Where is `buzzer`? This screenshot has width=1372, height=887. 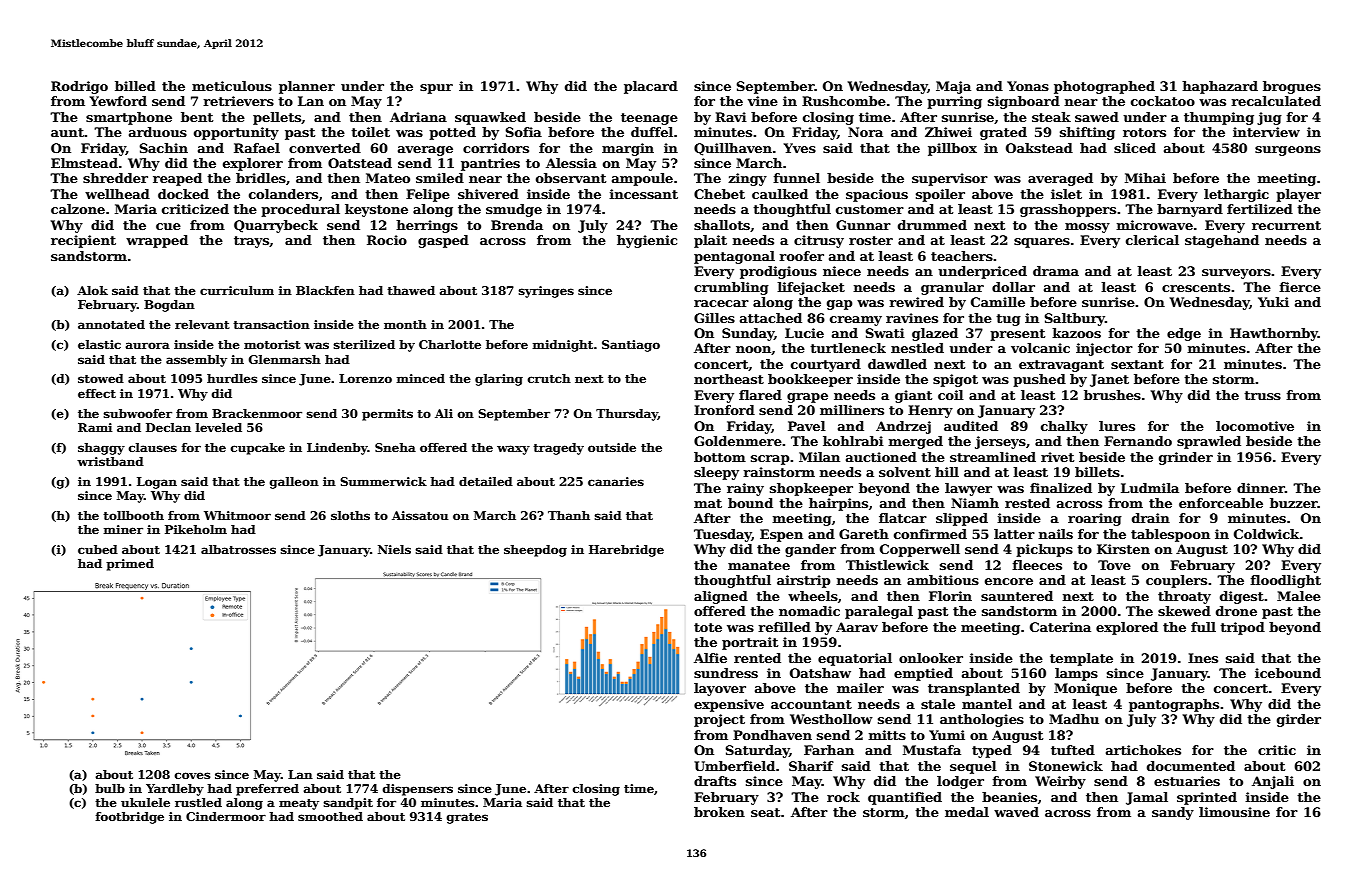
buzzer is located at coordinates (1294, 503).
